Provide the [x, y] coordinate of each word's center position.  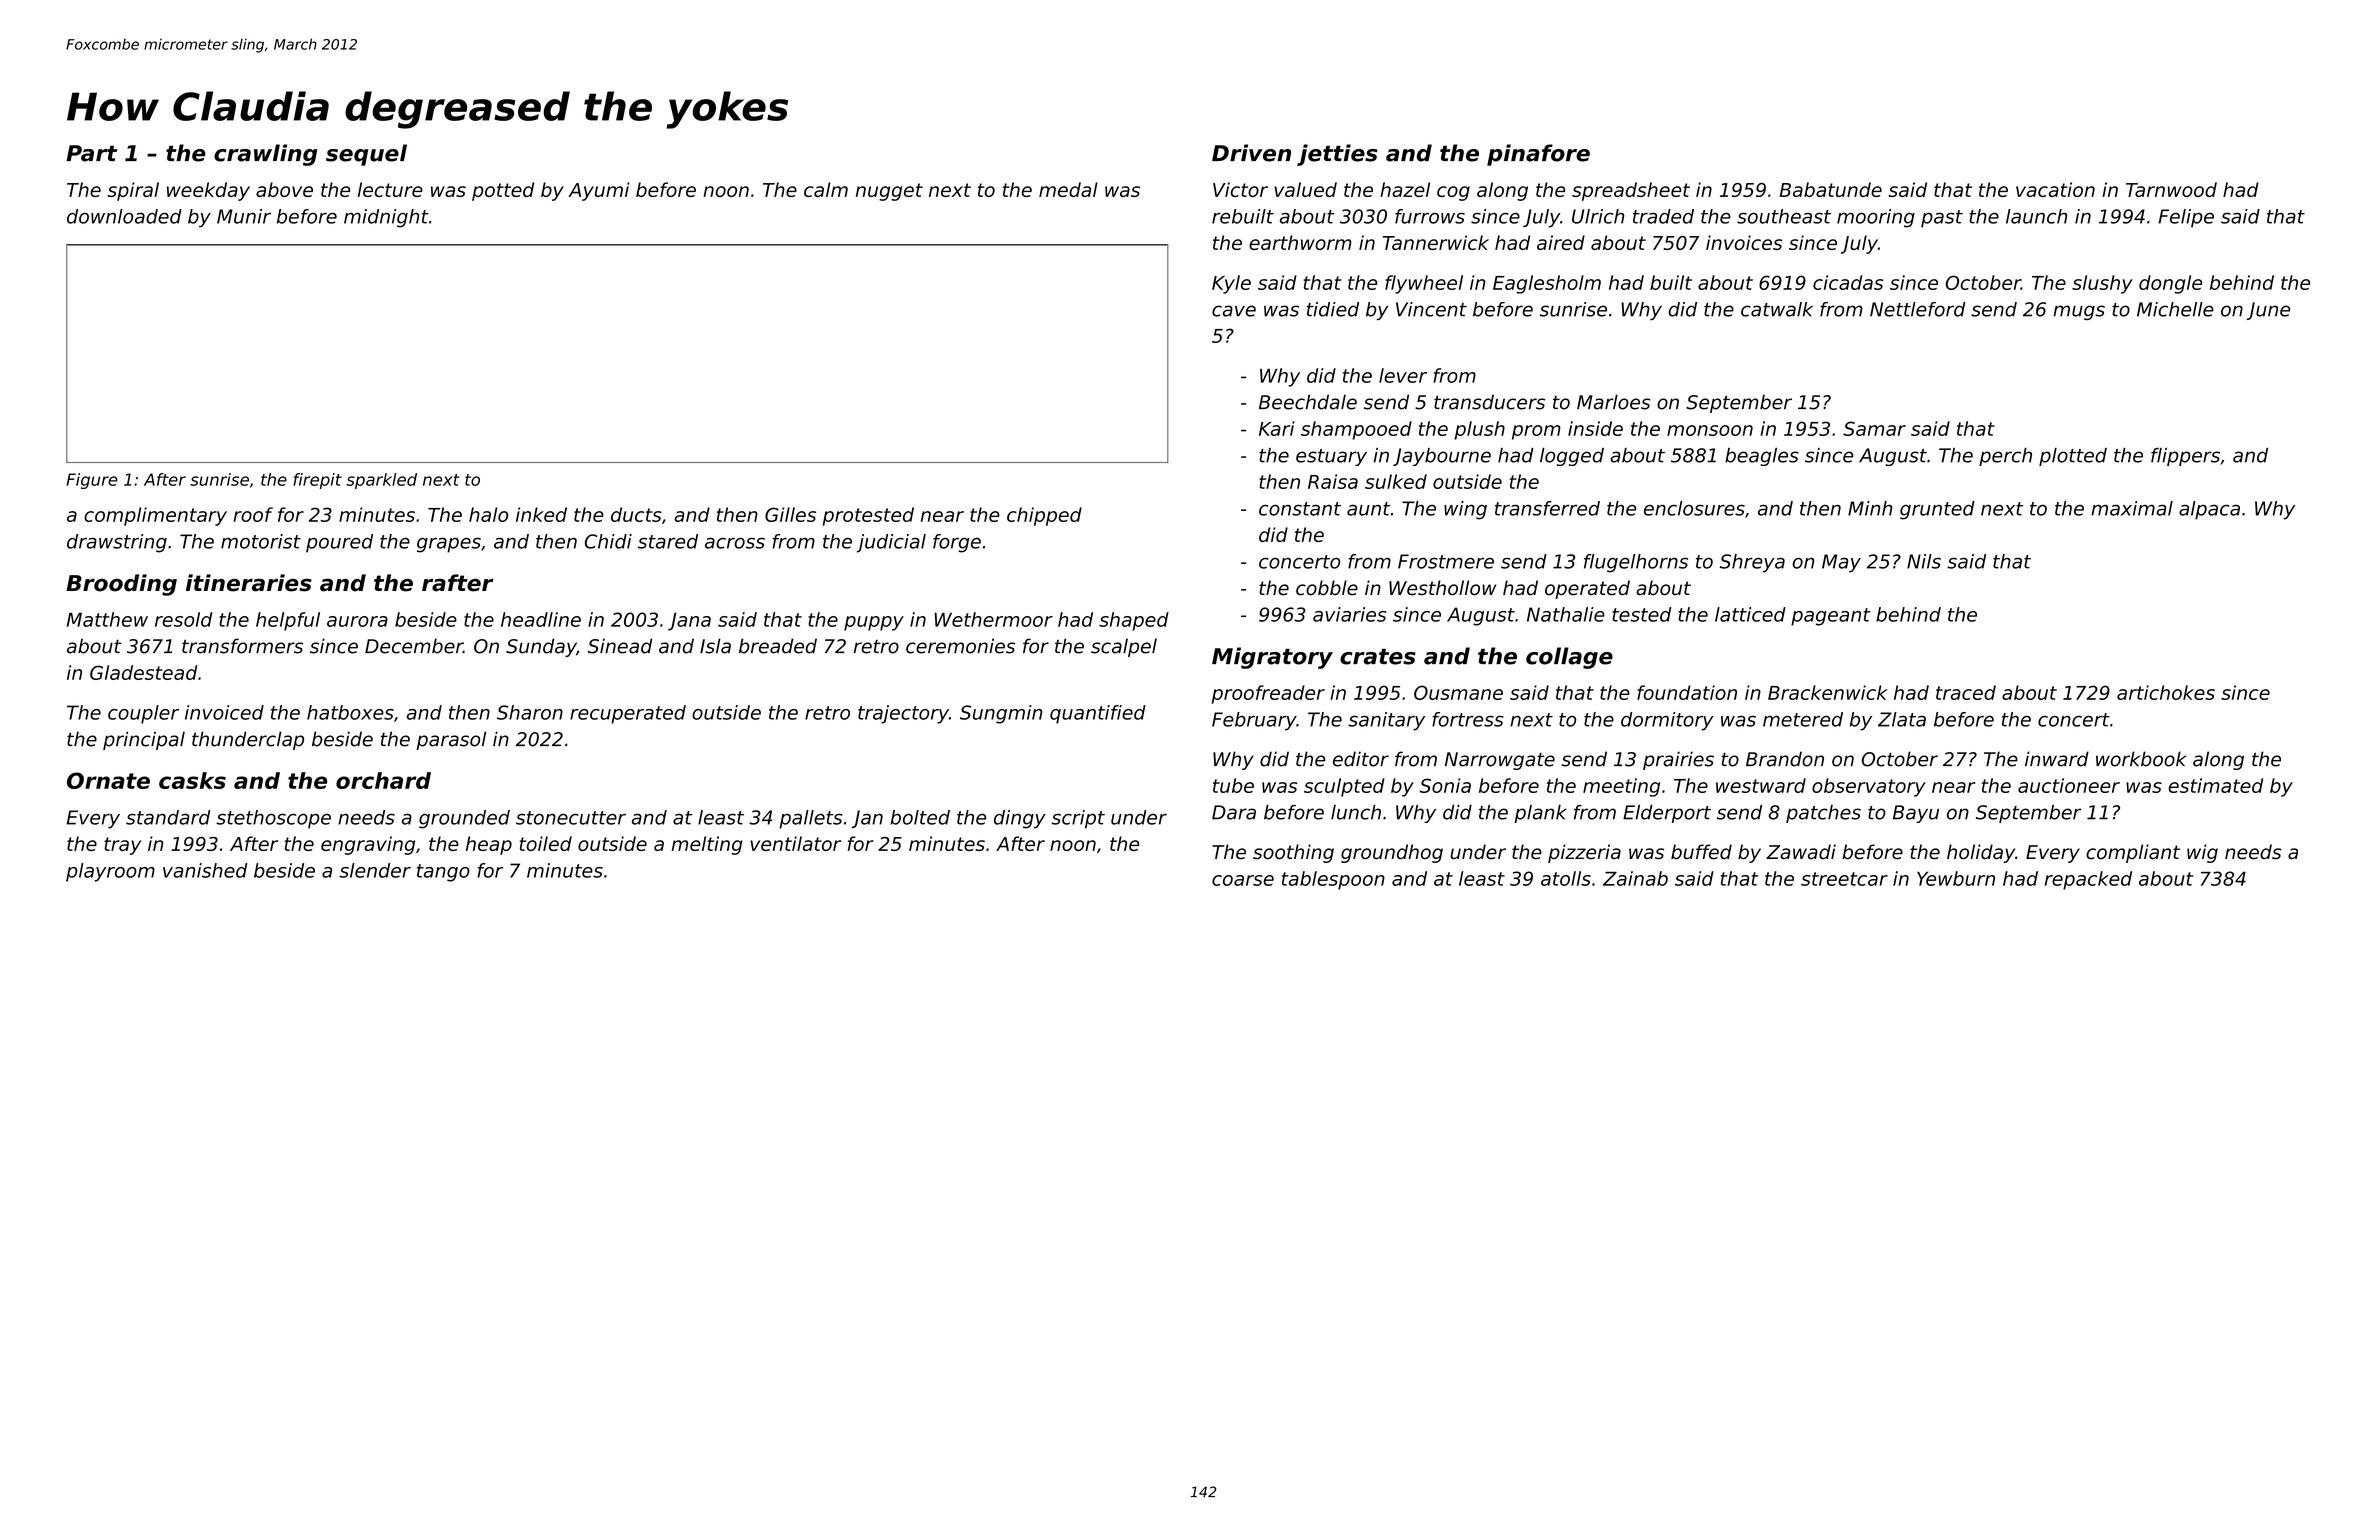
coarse [1243, 880]
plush [1480, 430]
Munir [244, 216]
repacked [2088, 880]
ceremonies [960, 646]
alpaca [2209, 510]
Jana [689, 622]
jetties [1337, 155]
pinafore [1538, 155]
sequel [366, 155]
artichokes [2166, 692]
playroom [110, 872]
